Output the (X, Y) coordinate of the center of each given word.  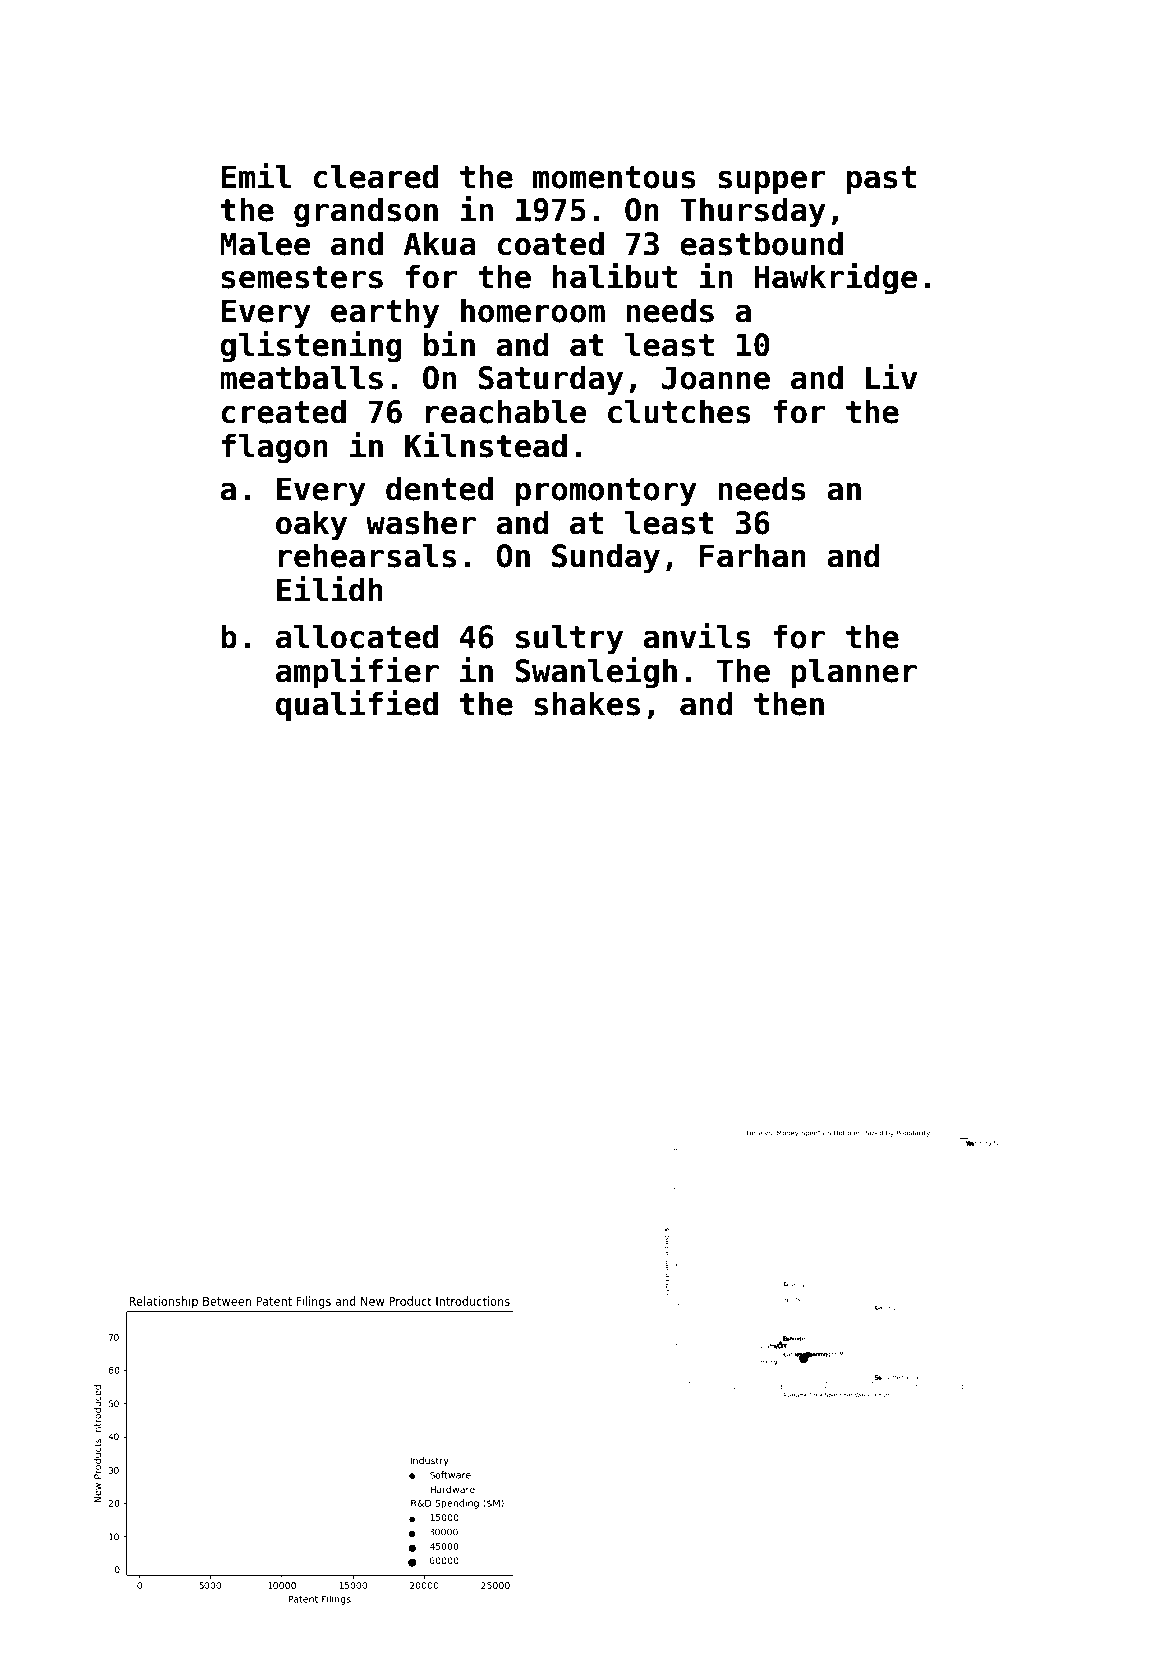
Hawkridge (835, 278)
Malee (265, 243)
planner (854, 673)
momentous (614, 177)
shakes (587, 703)
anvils (697, 636)
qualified (357, 705)
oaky (311, 525)
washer (421, 522)
